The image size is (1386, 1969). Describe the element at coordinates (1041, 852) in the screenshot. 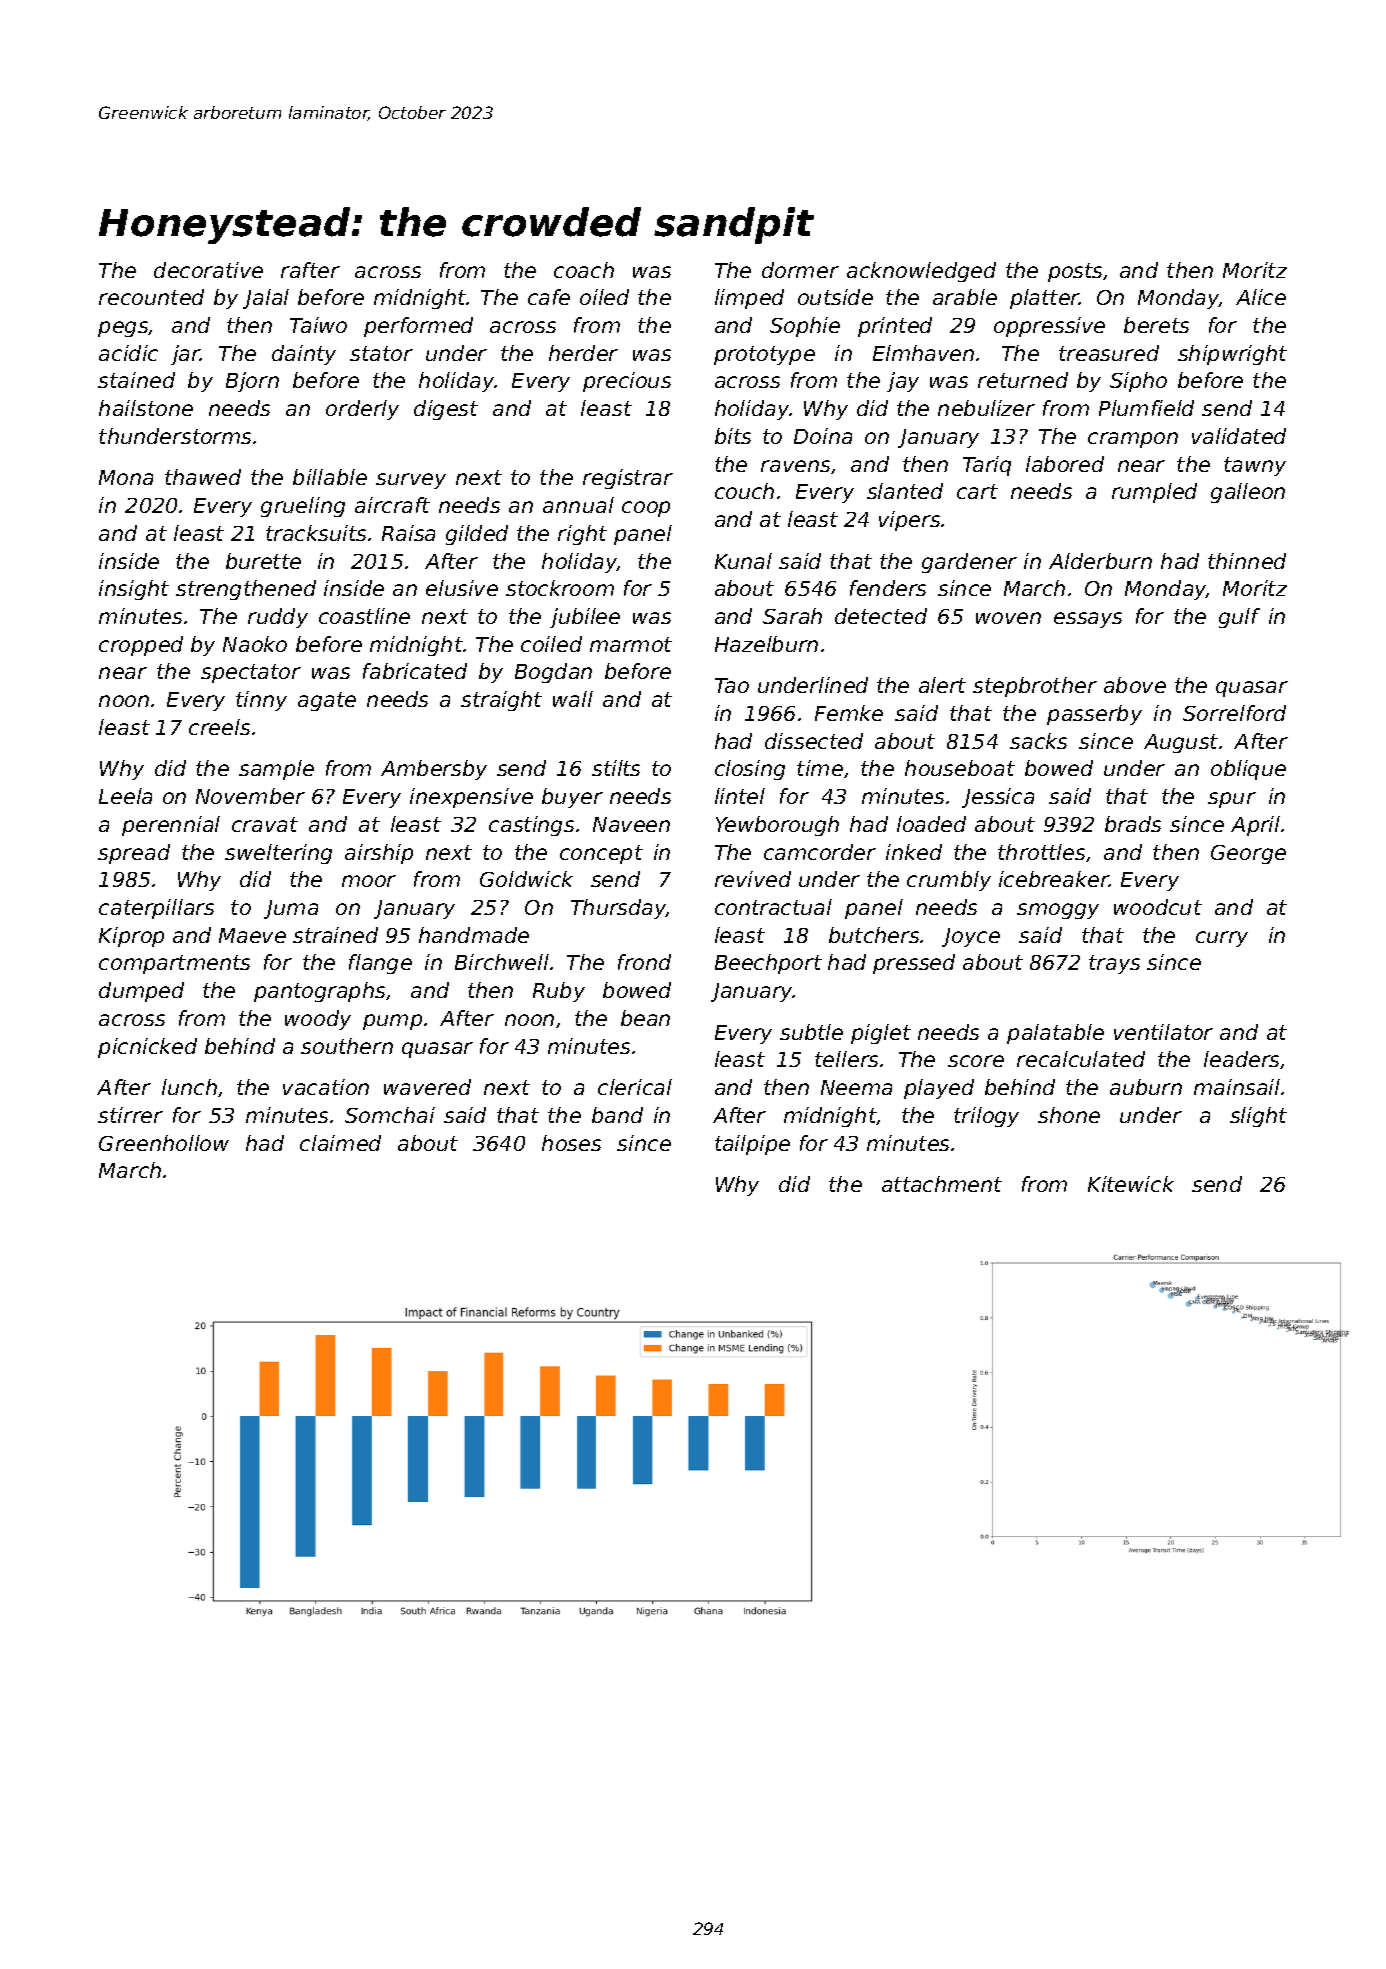

I see `throttles` at that location.
